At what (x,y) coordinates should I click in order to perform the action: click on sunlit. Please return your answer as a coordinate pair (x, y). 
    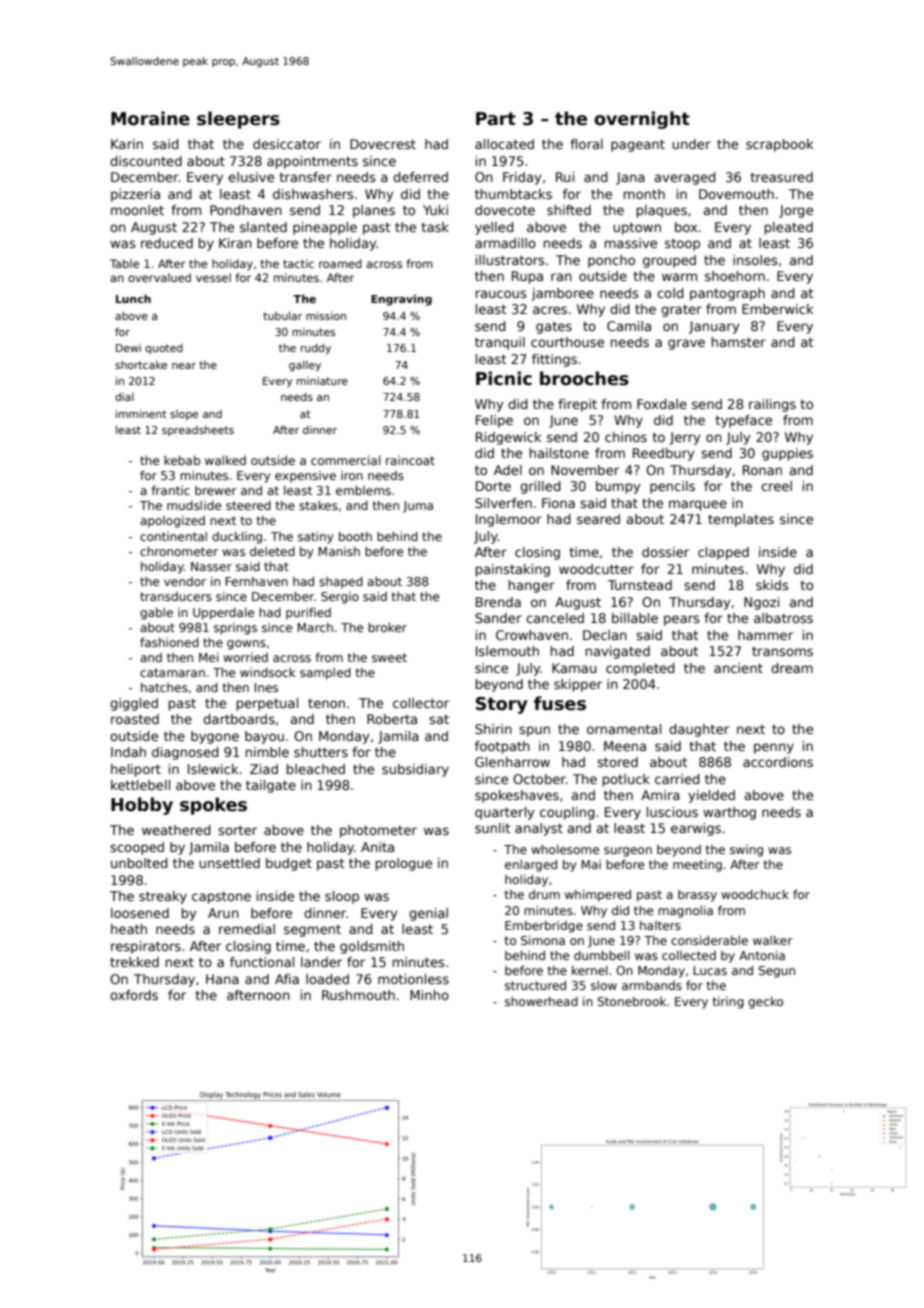
    Looking at the image, I should click on (493, 828).
